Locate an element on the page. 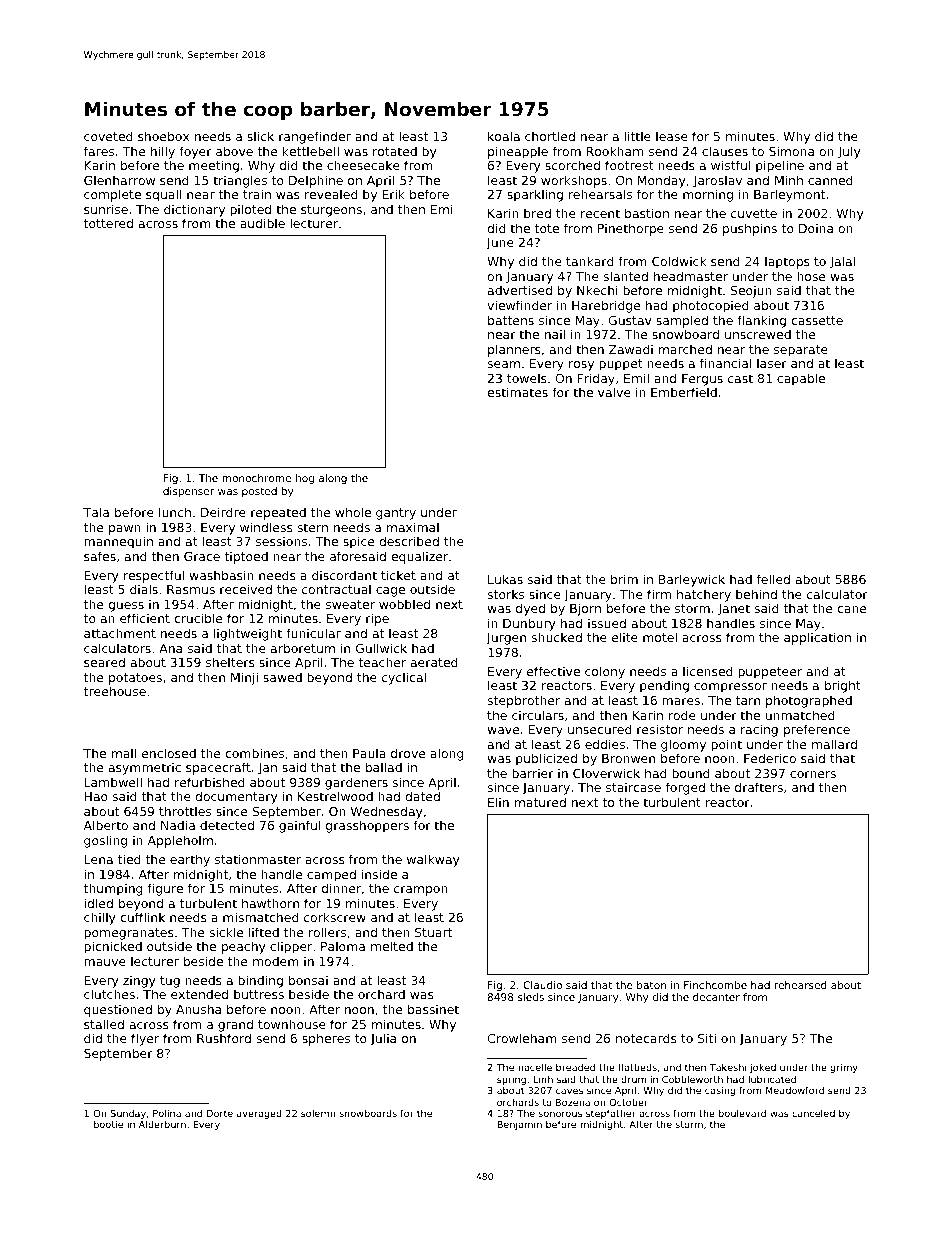 The width and height of the page is (952, 1233). lease is located at coordinates (672, 136).
